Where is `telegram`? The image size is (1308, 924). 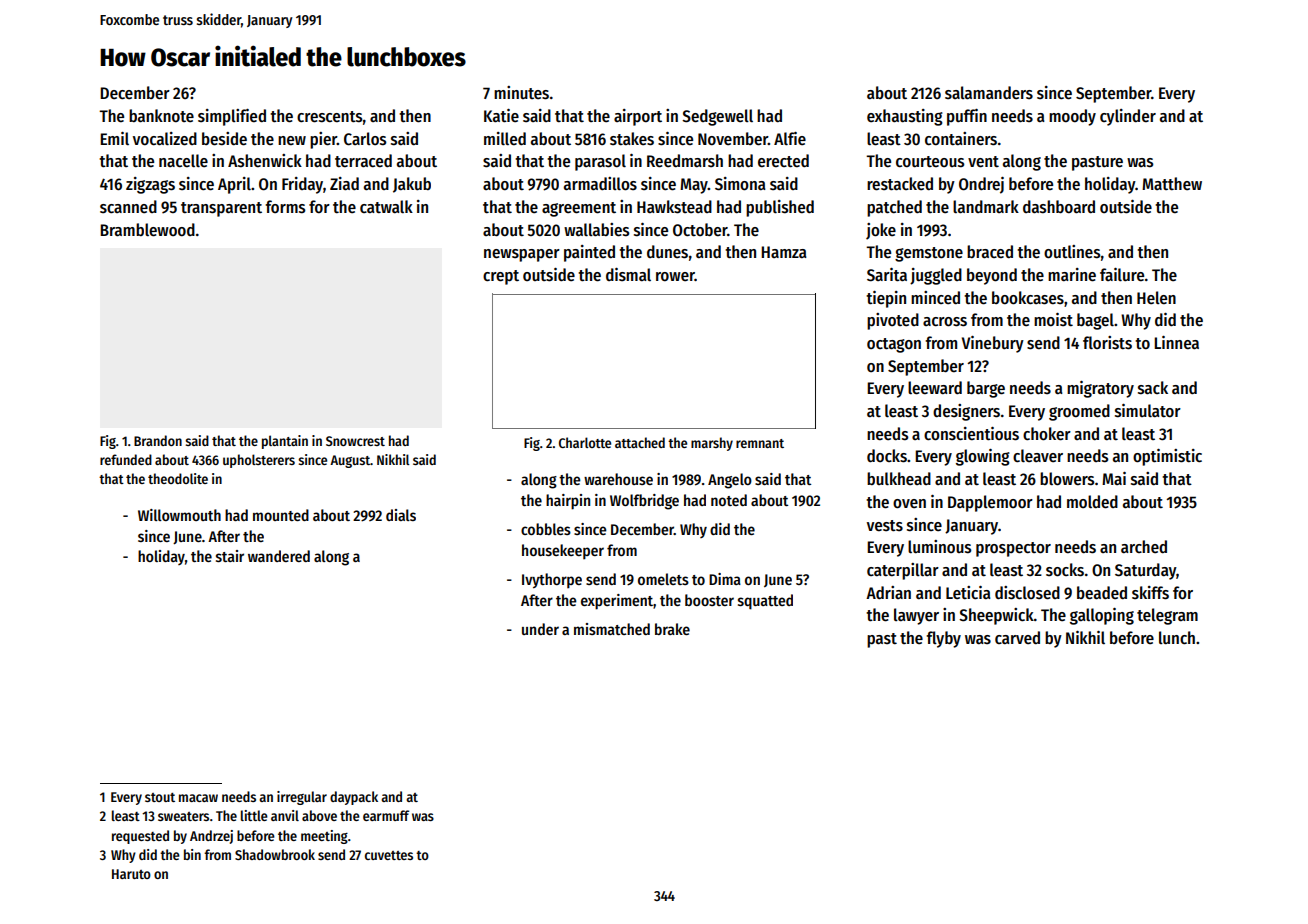 telegram is located at coordinates (1167, 616).
